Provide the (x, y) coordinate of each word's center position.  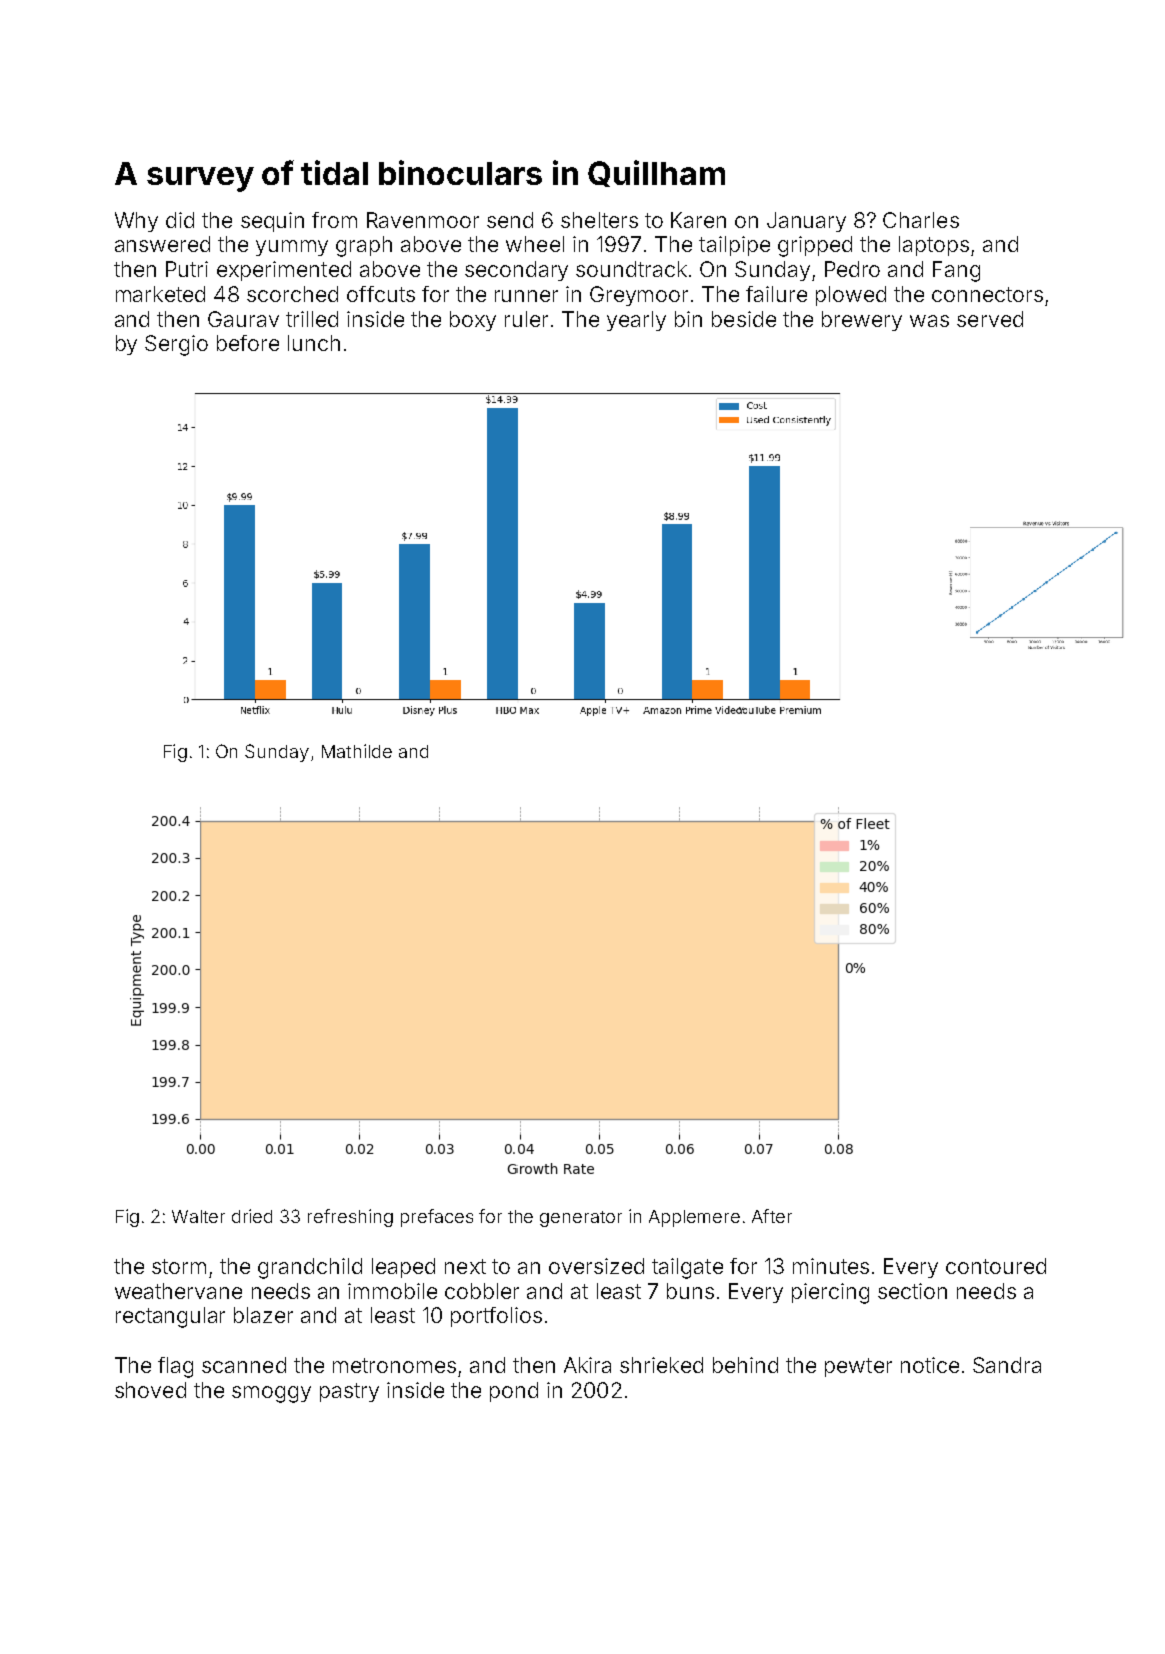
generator (581, 1219)
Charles (921, 220)
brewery (862, 321)
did (180, 220)
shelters (599, 220)
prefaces (437, 1218)
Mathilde (357, 751)
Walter (198, 1216)
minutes (831, 1266)
